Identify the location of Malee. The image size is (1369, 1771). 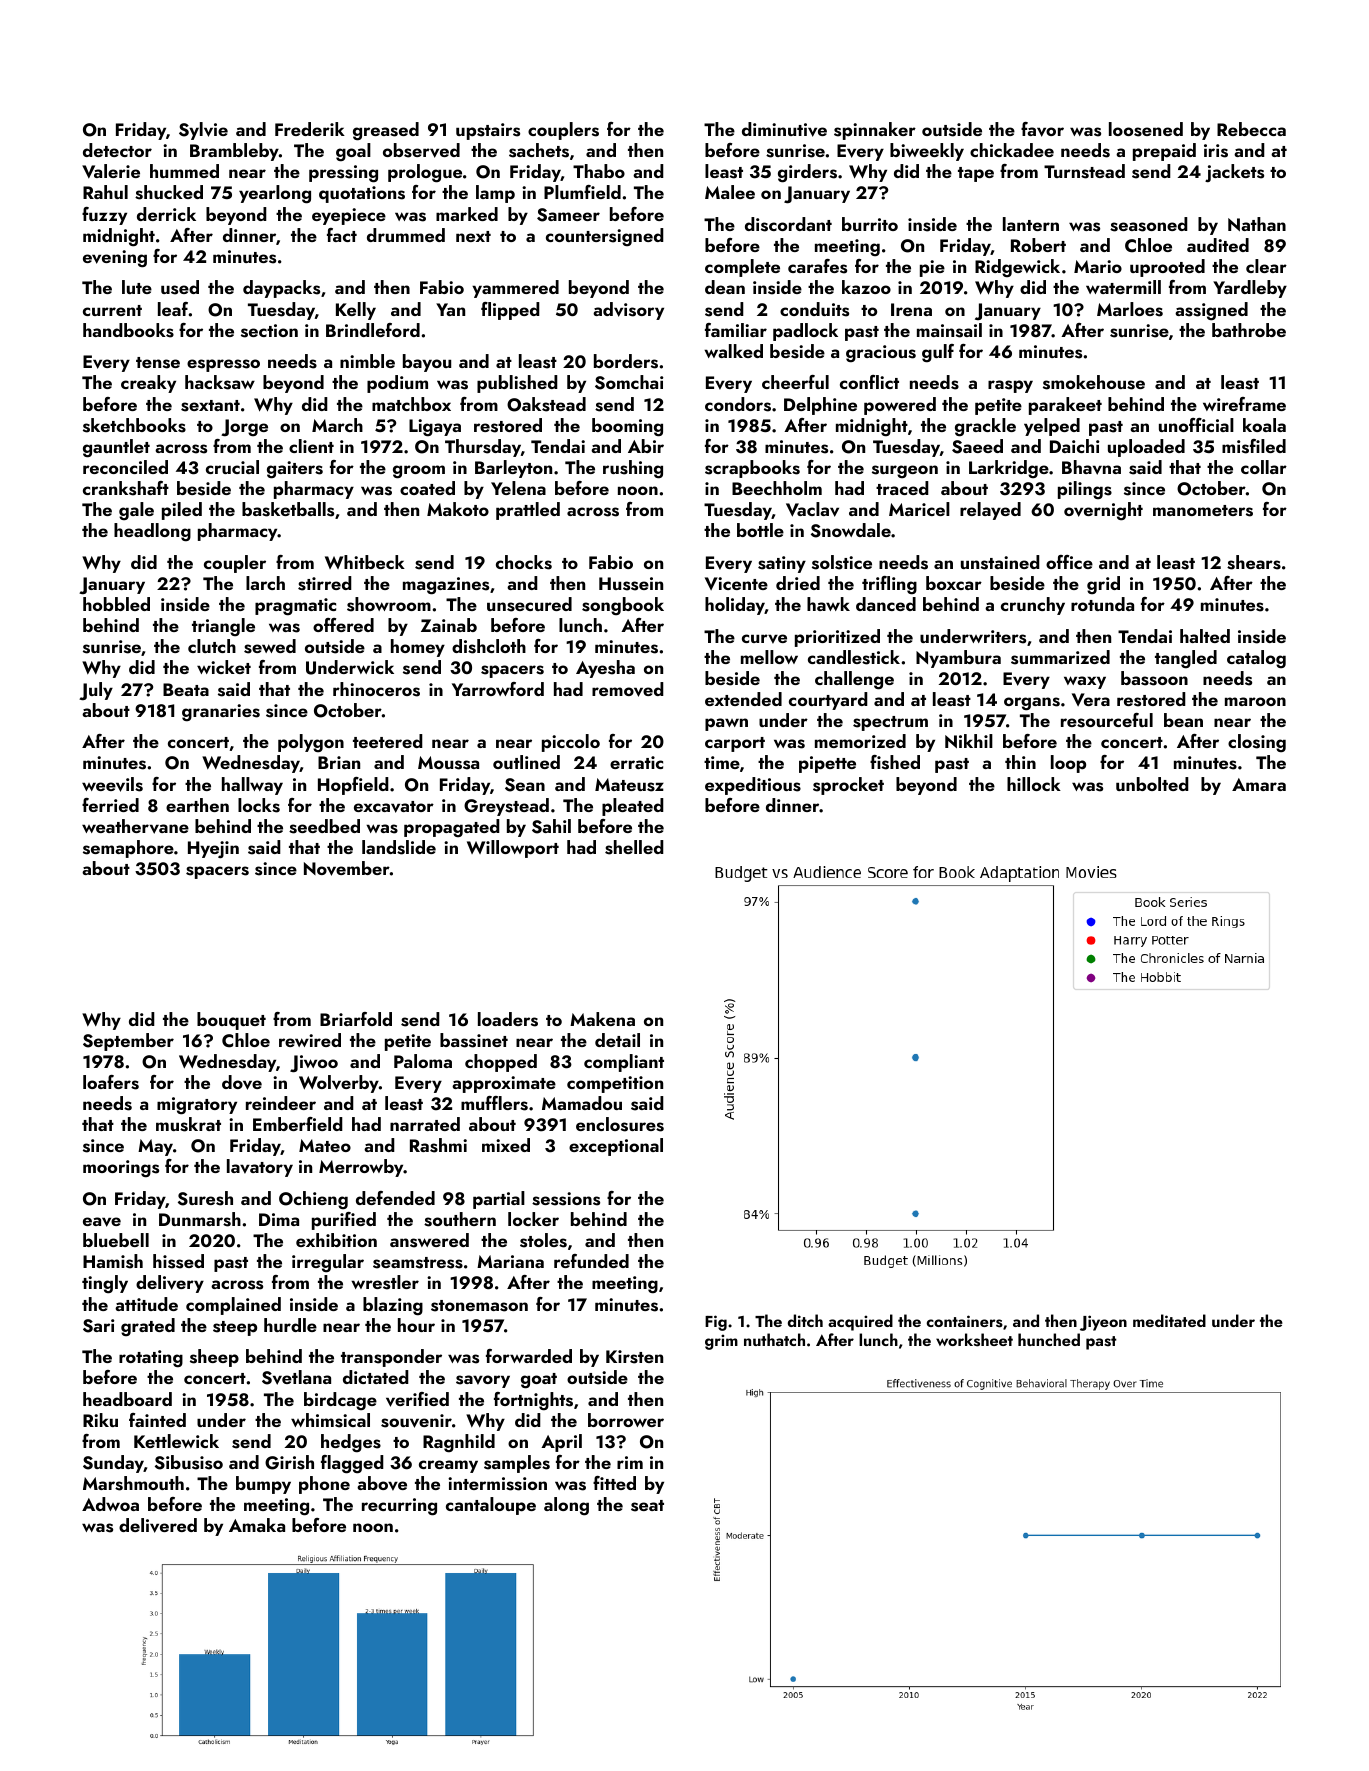
(730, 192).
